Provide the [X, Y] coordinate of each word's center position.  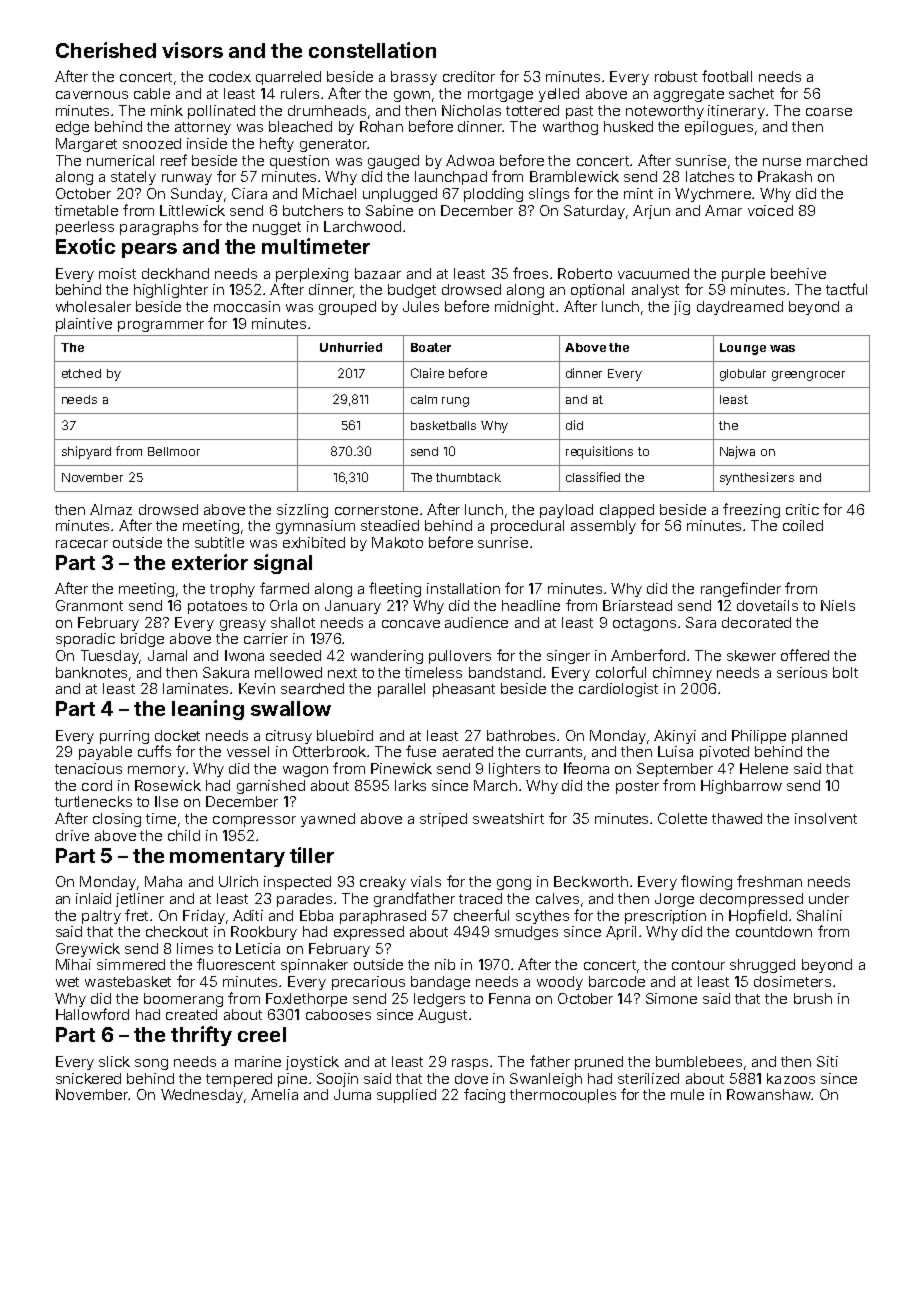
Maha [163, 881]
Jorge [674, 900]
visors [192, 50]
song [151, 1064]
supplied [406, 1096]
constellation [372, 50]
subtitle [219, 542]
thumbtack [468, 477]
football [727, 76]
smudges [526, 933]
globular [743, 375]
